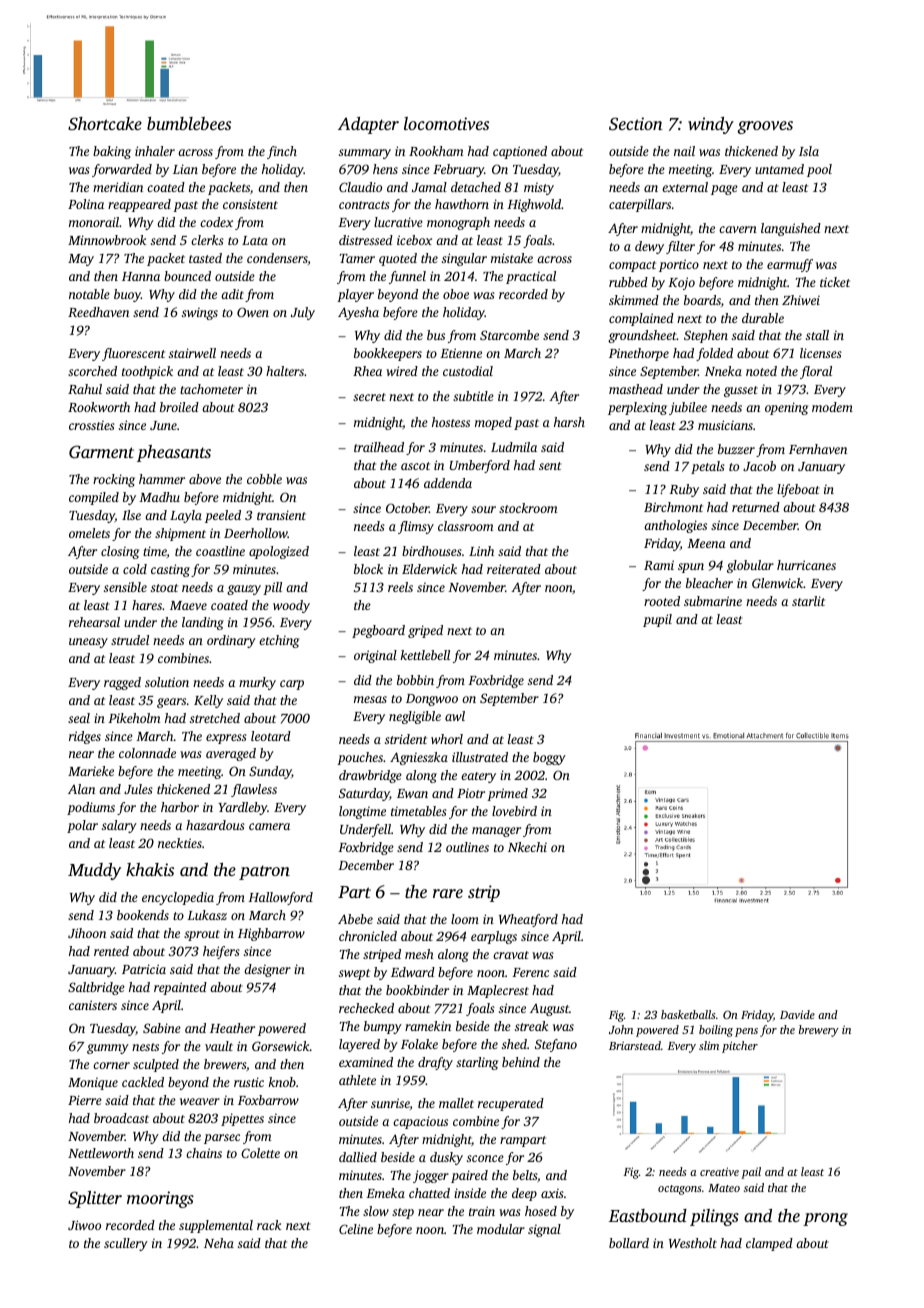 The height and width of the page is (1308, 924). I want to click on murky, so click(257, 683).
